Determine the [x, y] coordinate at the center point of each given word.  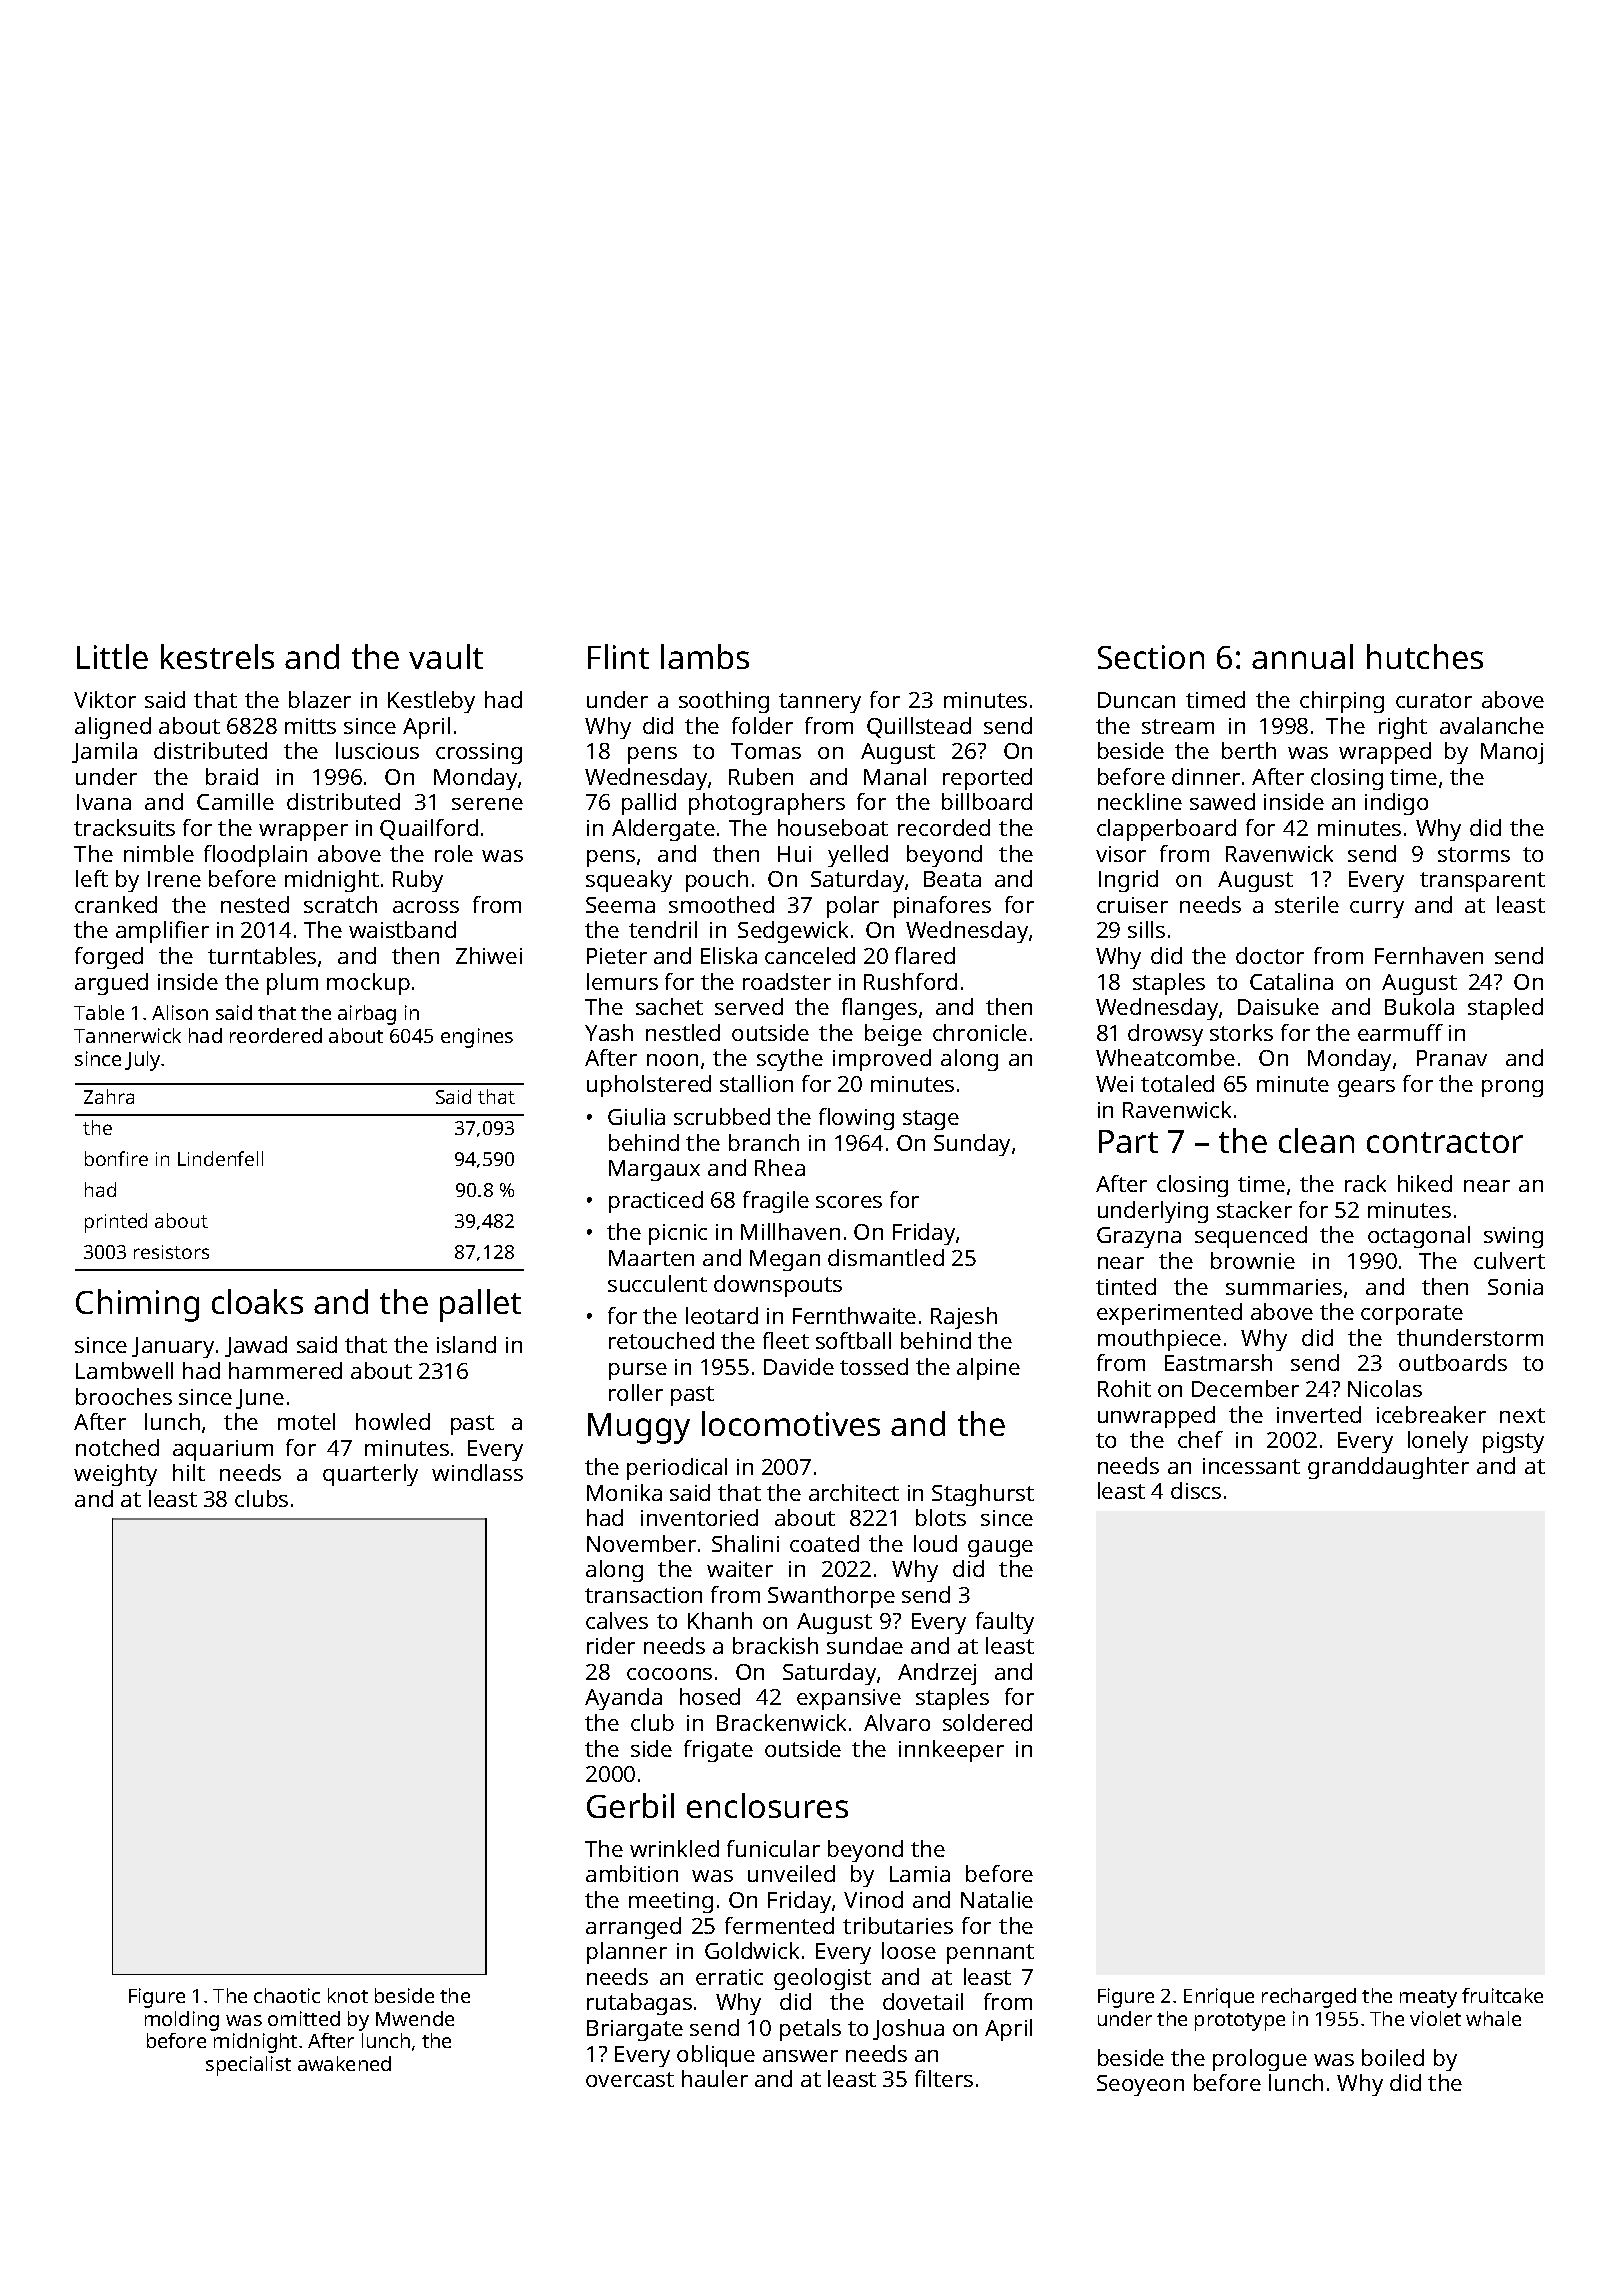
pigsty [1513, 1442]
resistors [171, 1252]
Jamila [104, 752]
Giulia [636, 1116]
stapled [1505, 1009]
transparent [1482, 882]
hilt [189, 1472]
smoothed [721, 904]
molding [182, 2021]
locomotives [791, 1423]
